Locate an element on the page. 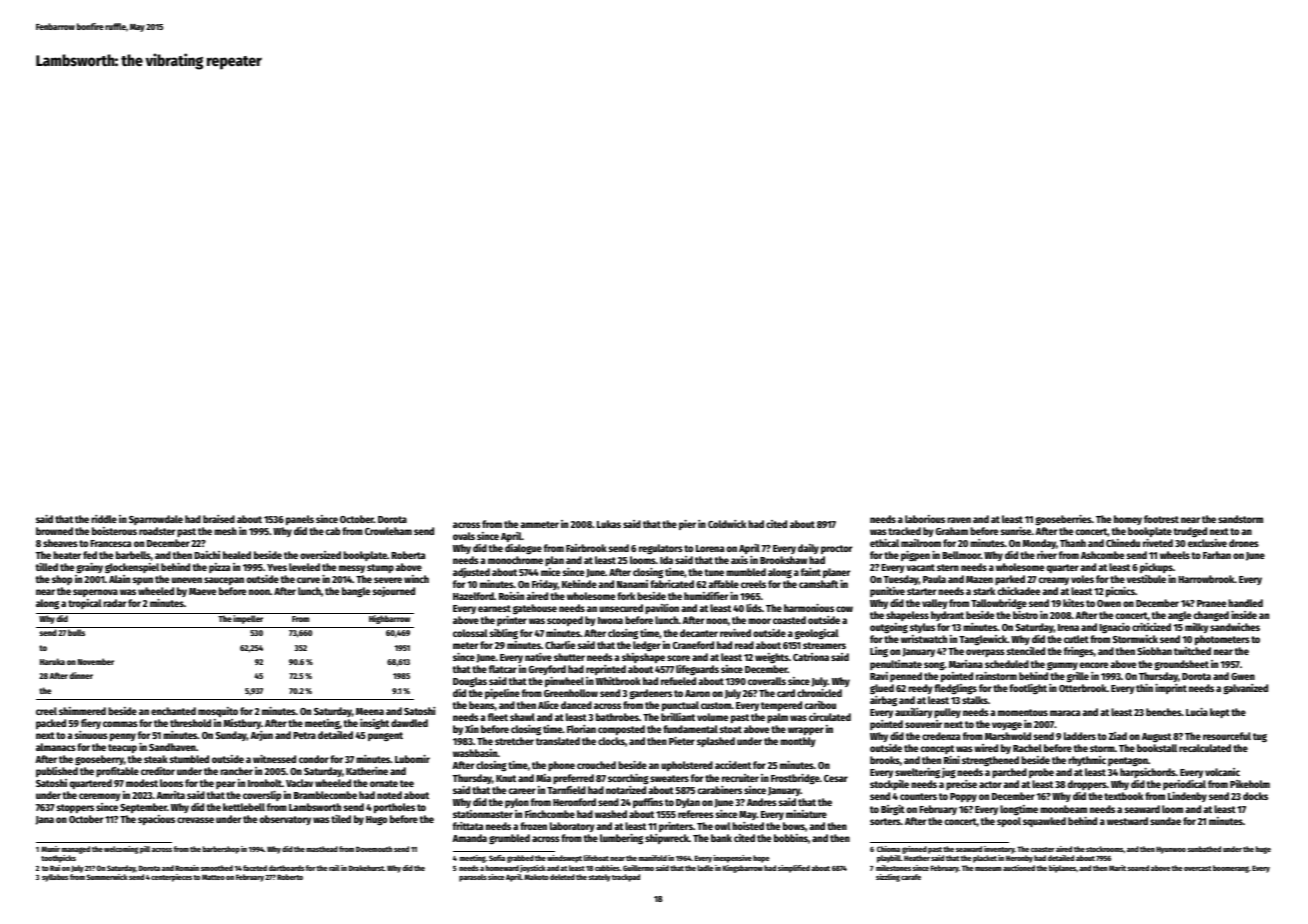 This page has height=924, width=1308. Otterbrook is located at coordinates (1083, 688).
